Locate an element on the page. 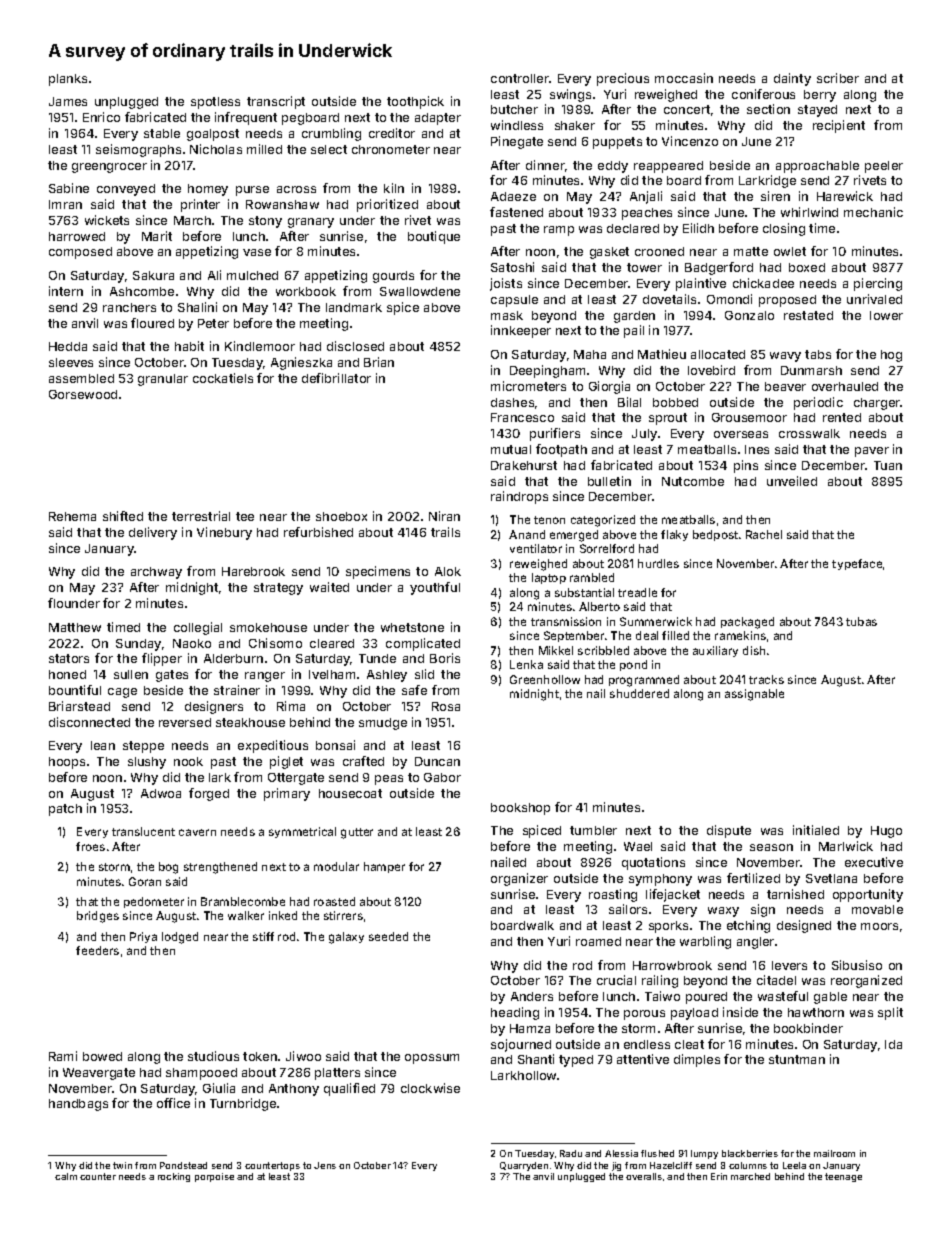 The height and width of the document is (1233, 952). seeded is located at coordinates (388, 936).
